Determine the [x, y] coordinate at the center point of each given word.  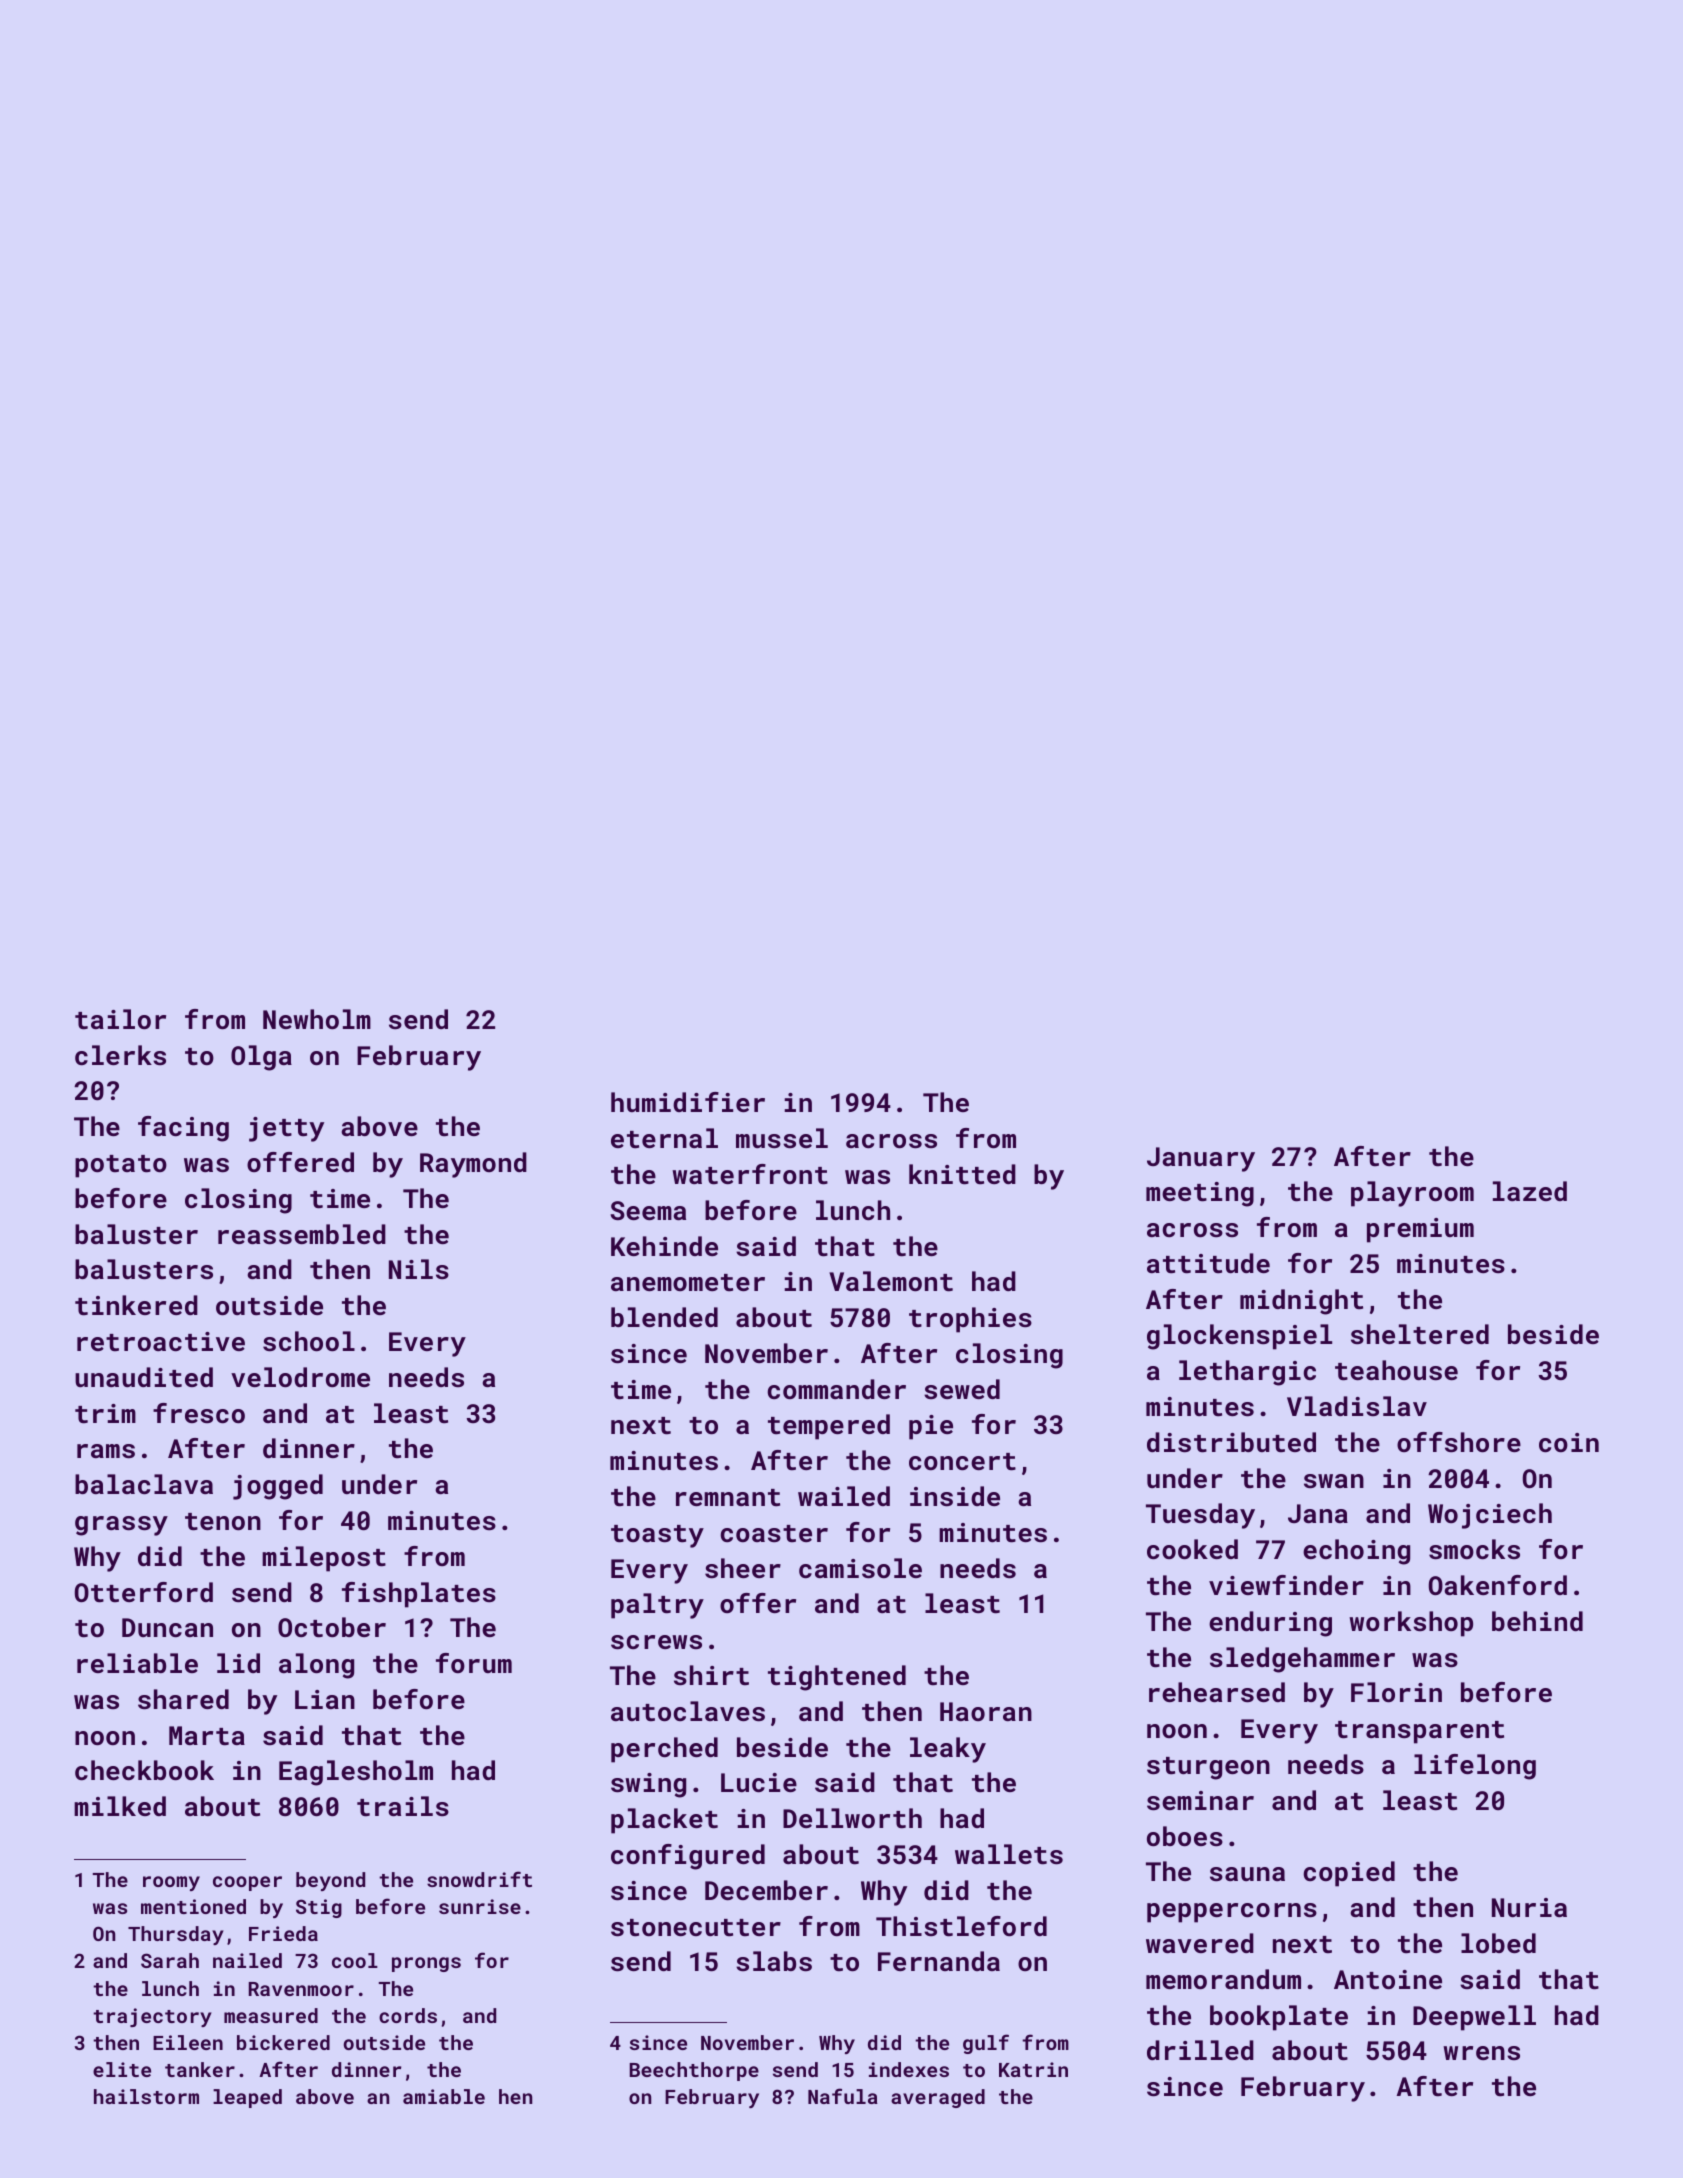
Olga [261, 1058]
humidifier [688, 1102]
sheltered [1420, 1334]
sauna [1247, 1874]
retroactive [161, 1342]
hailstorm [146, 2096]
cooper [247, 1883]
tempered [829, 1427]
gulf [986, 2044]
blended [664, 1317]
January [1201, 1159]
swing [648, 1785]
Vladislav [1357, 1406]
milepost [324, 1559]
